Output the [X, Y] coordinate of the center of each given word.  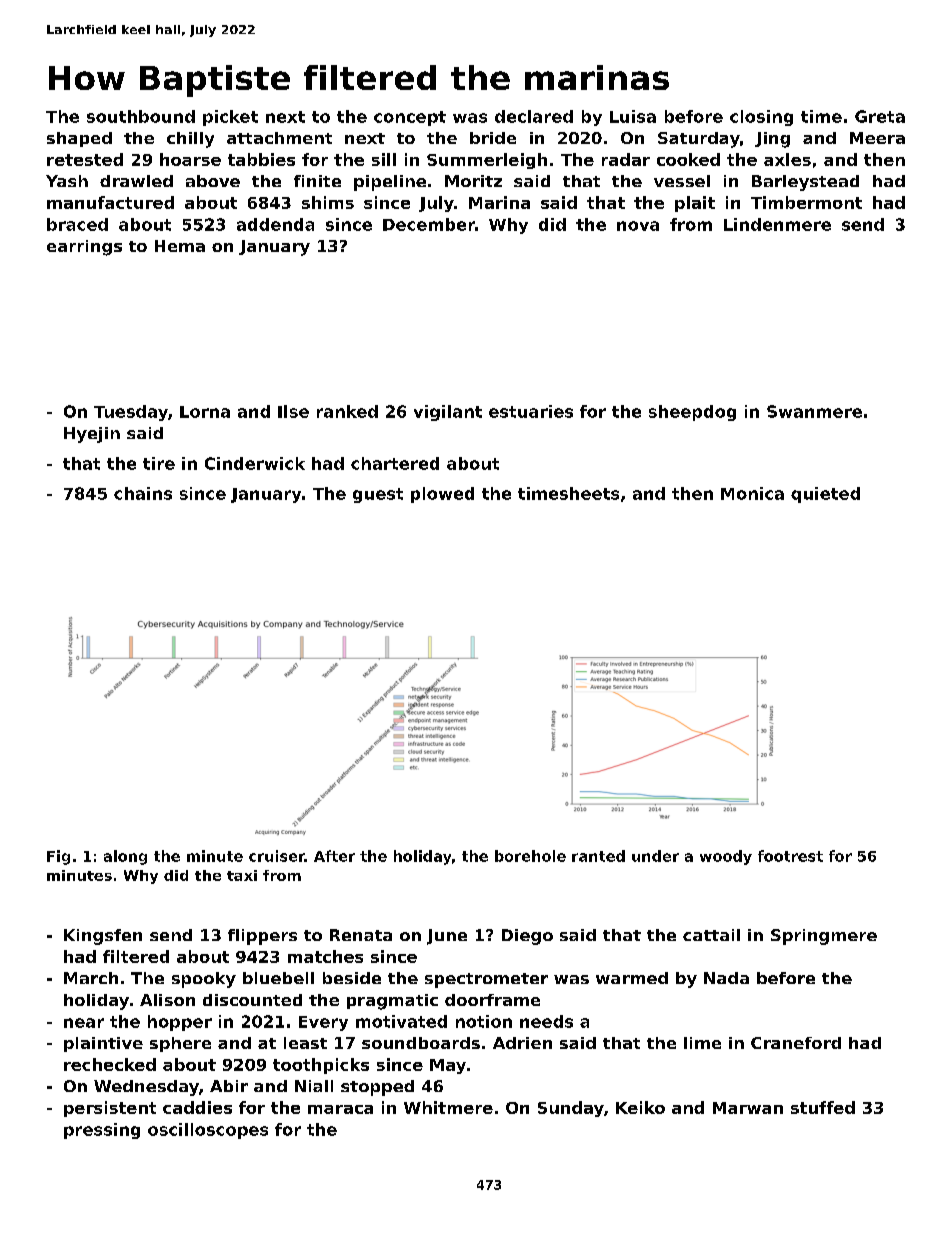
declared [534, 116]
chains [143, 493]
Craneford [796, 1043]
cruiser [277, 856]
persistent [110, 1109]
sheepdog [692, 413]
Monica [752, 493]
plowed [442, 495]
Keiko [640, 1107]
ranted [598, 856]
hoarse [190, 159]
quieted [825, 495]
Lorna [205, 412]
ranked [347, 411]
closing [761, 118]
